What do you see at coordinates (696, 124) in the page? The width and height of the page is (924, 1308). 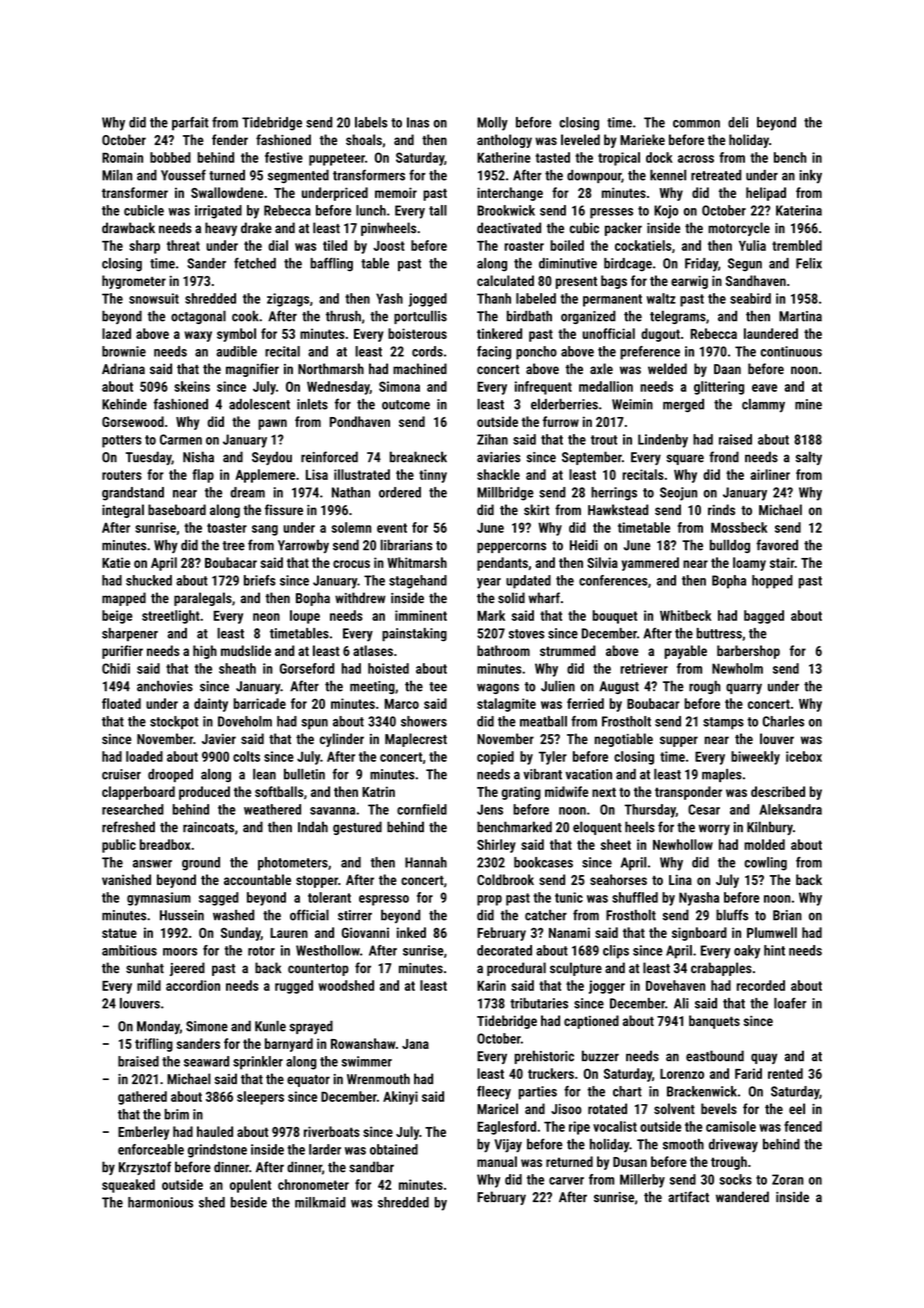 I see `common` at bounding box center [696, 124].
